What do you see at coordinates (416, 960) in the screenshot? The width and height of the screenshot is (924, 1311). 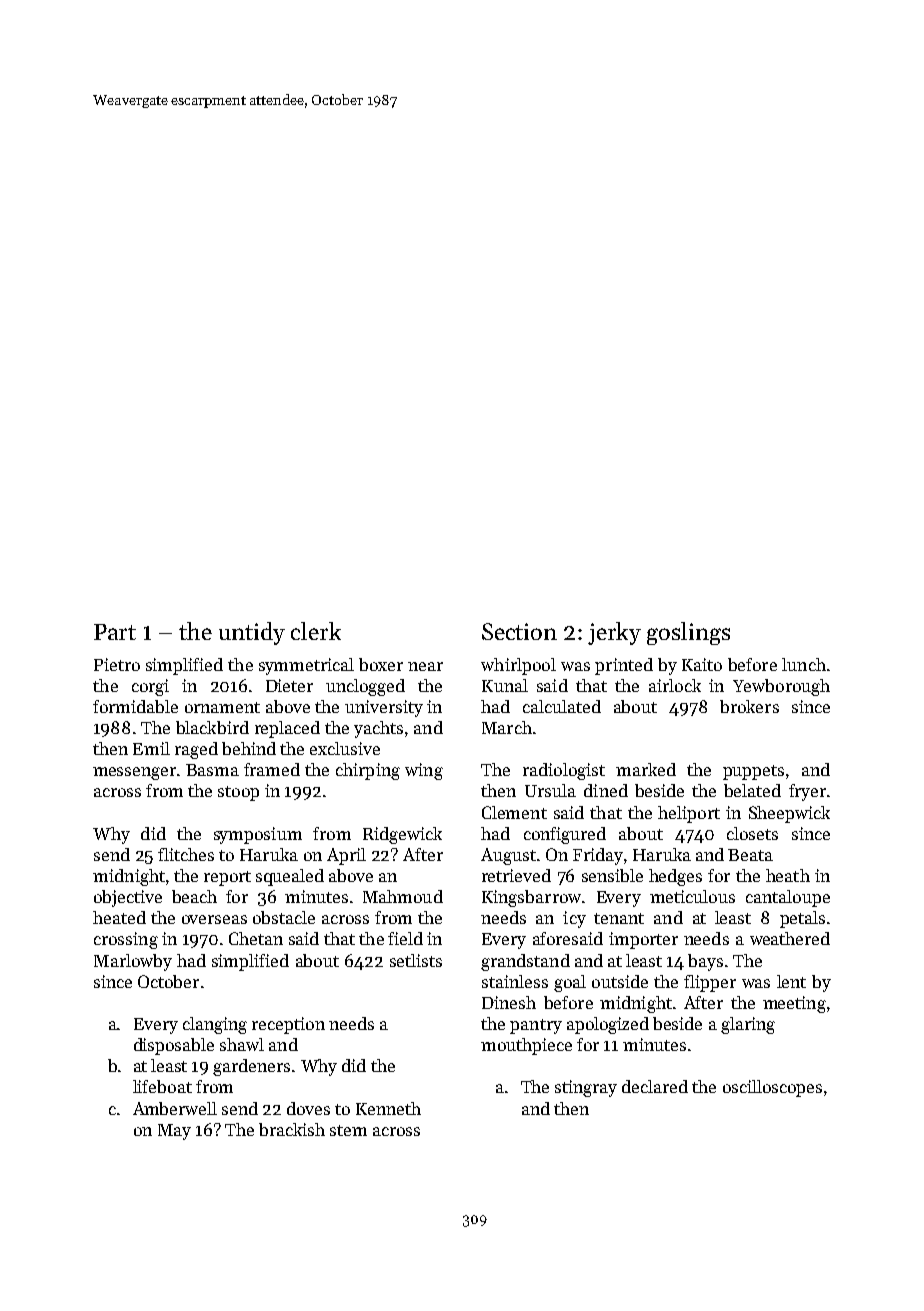 I see `setlists` at bounding box center [416, 960].
